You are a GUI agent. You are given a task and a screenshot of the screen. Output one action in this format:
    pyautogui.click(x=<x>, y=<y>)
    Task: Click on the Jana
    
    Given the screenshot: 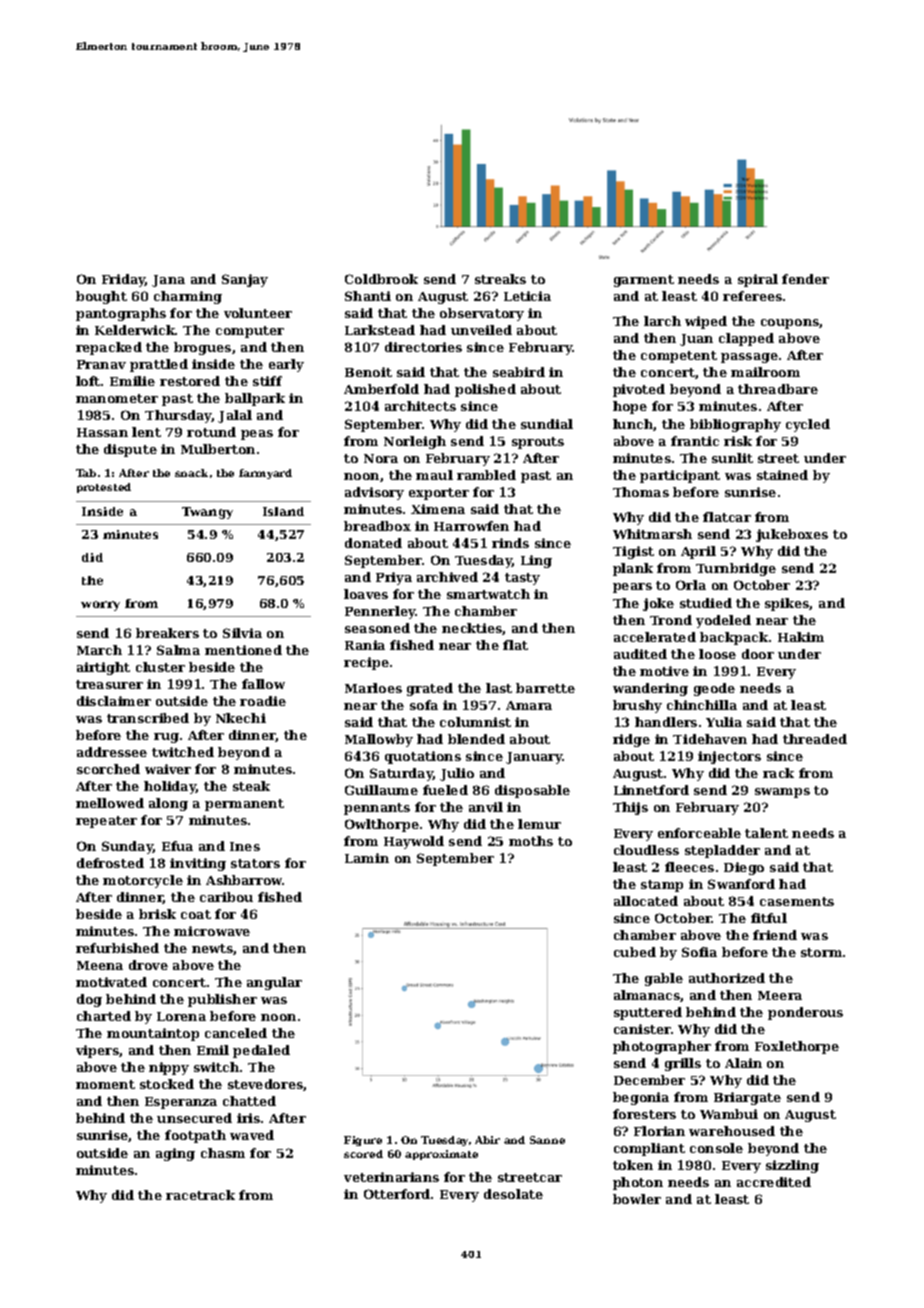 What is the action you would take?
    pyautogui.click(x=168, y=281)
